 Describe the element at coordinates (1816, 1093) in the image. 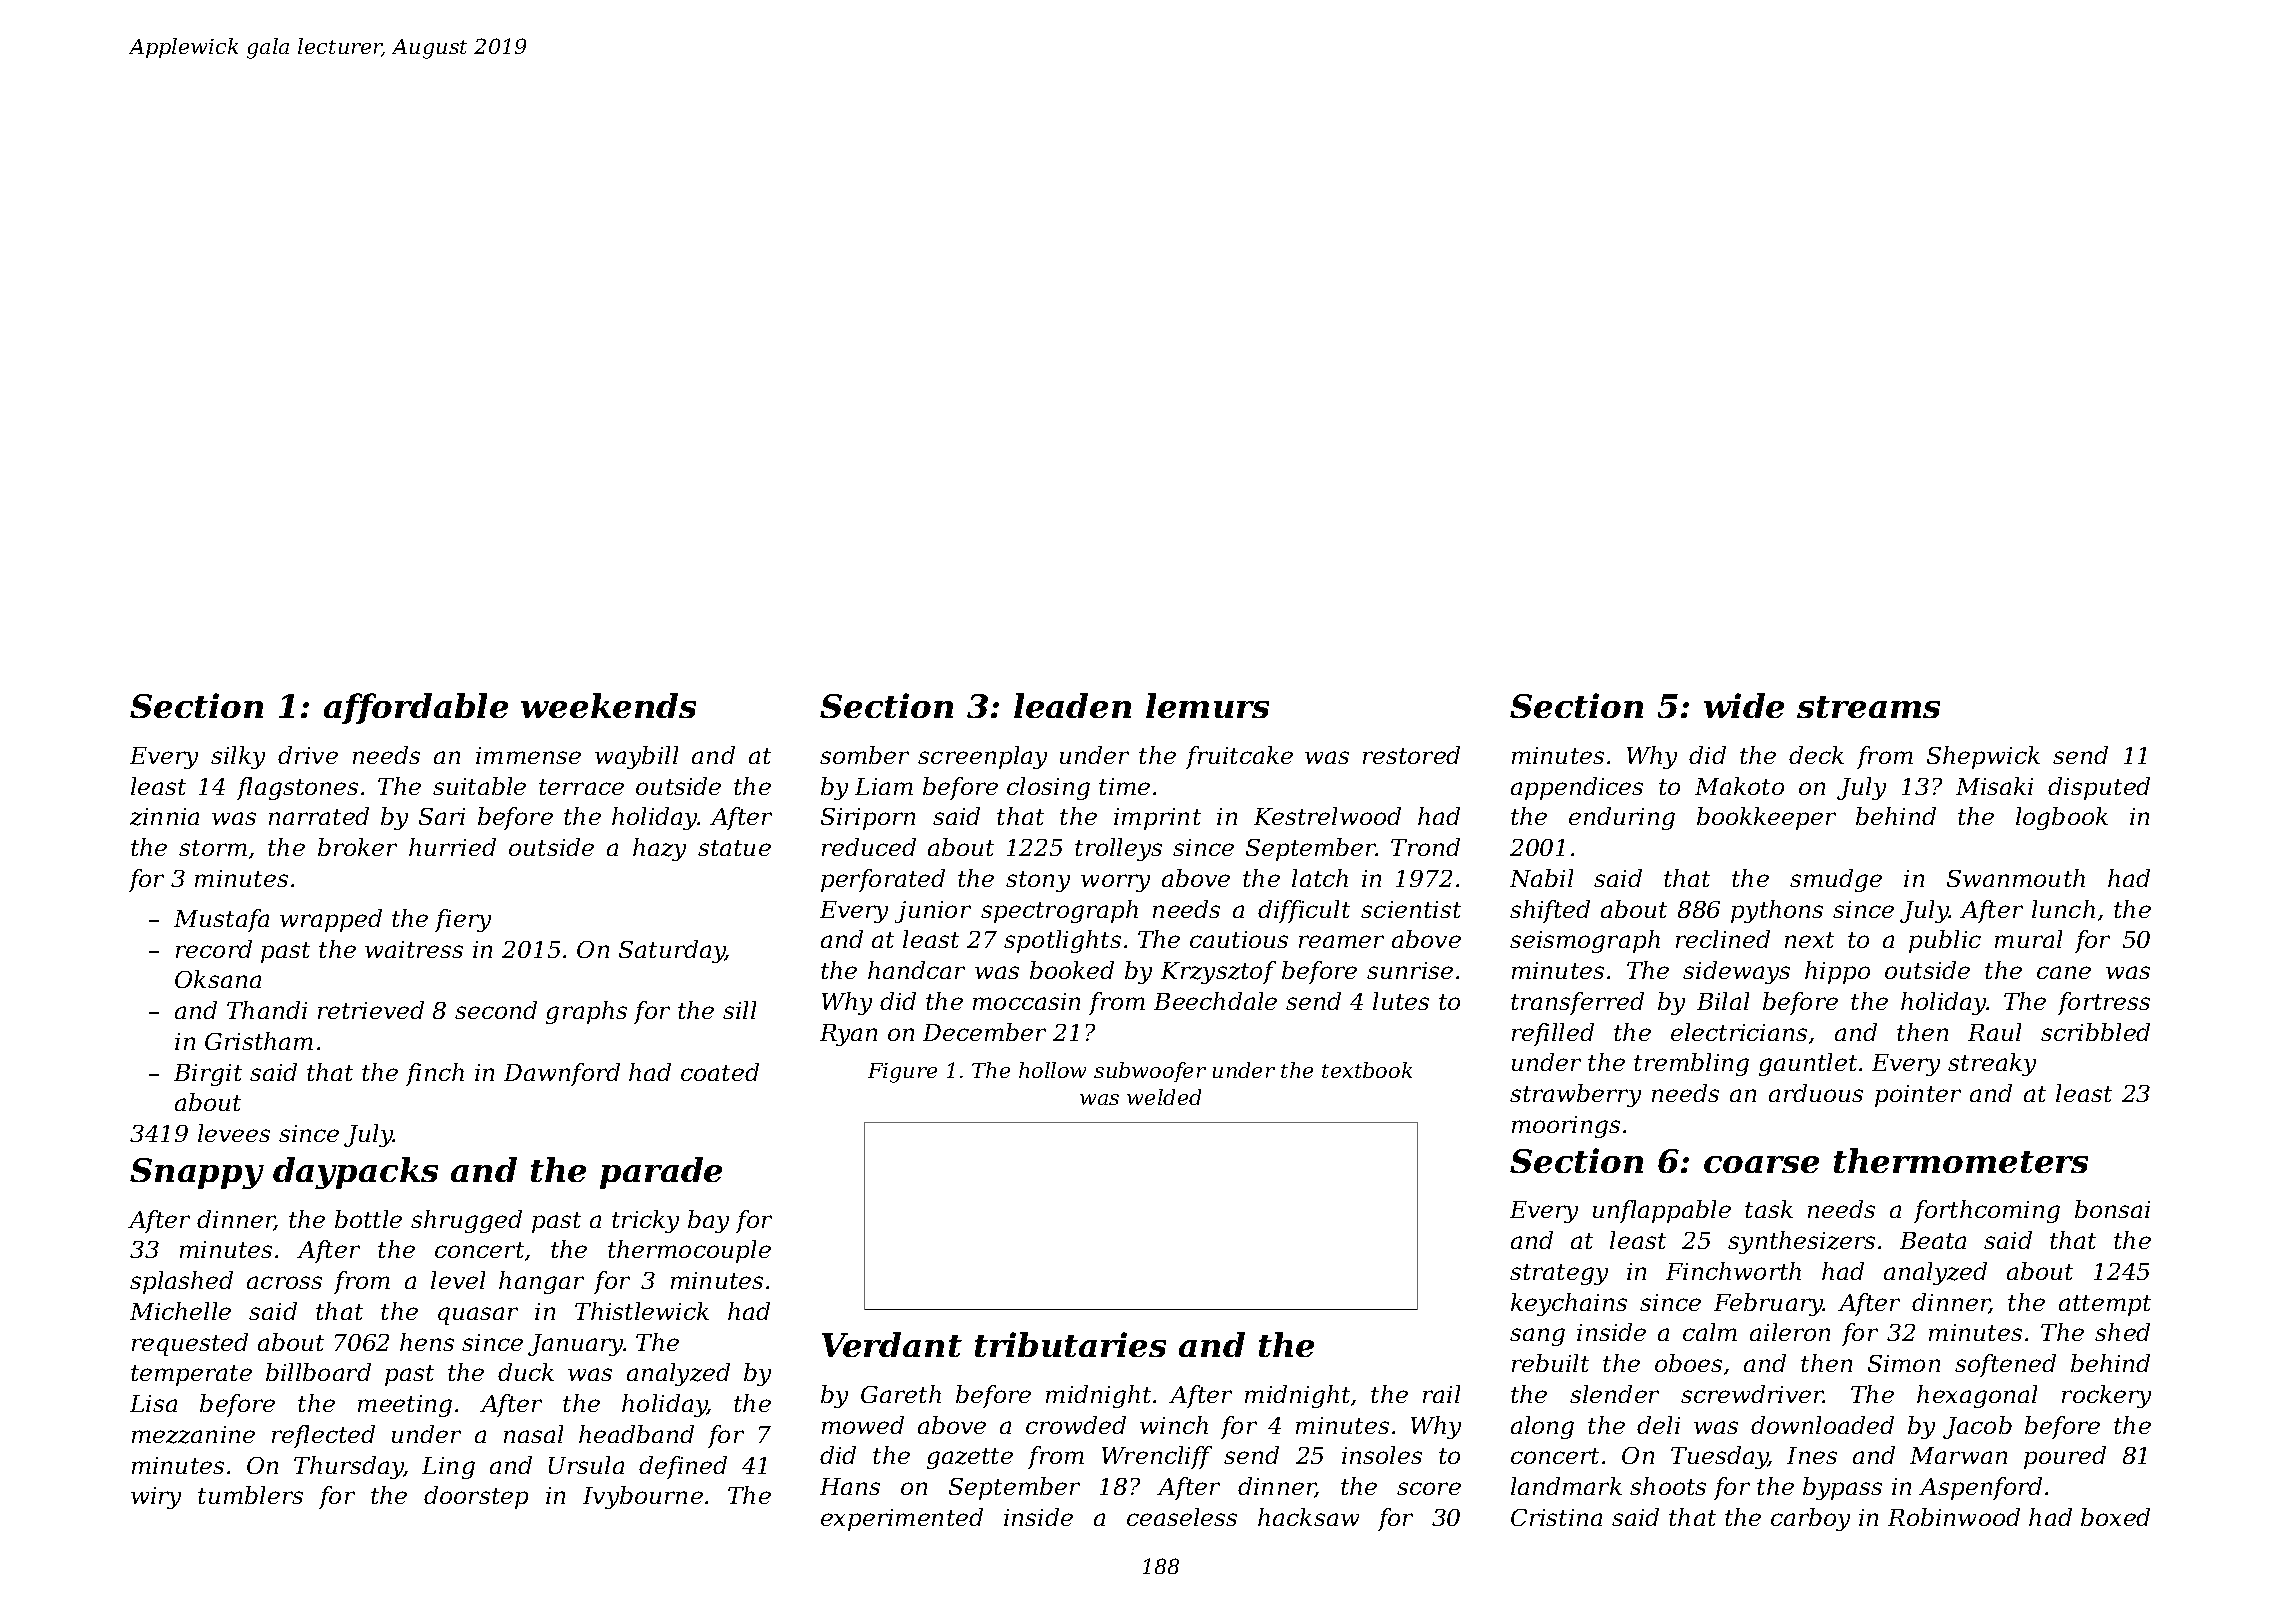

I see `arduous` at that location.
